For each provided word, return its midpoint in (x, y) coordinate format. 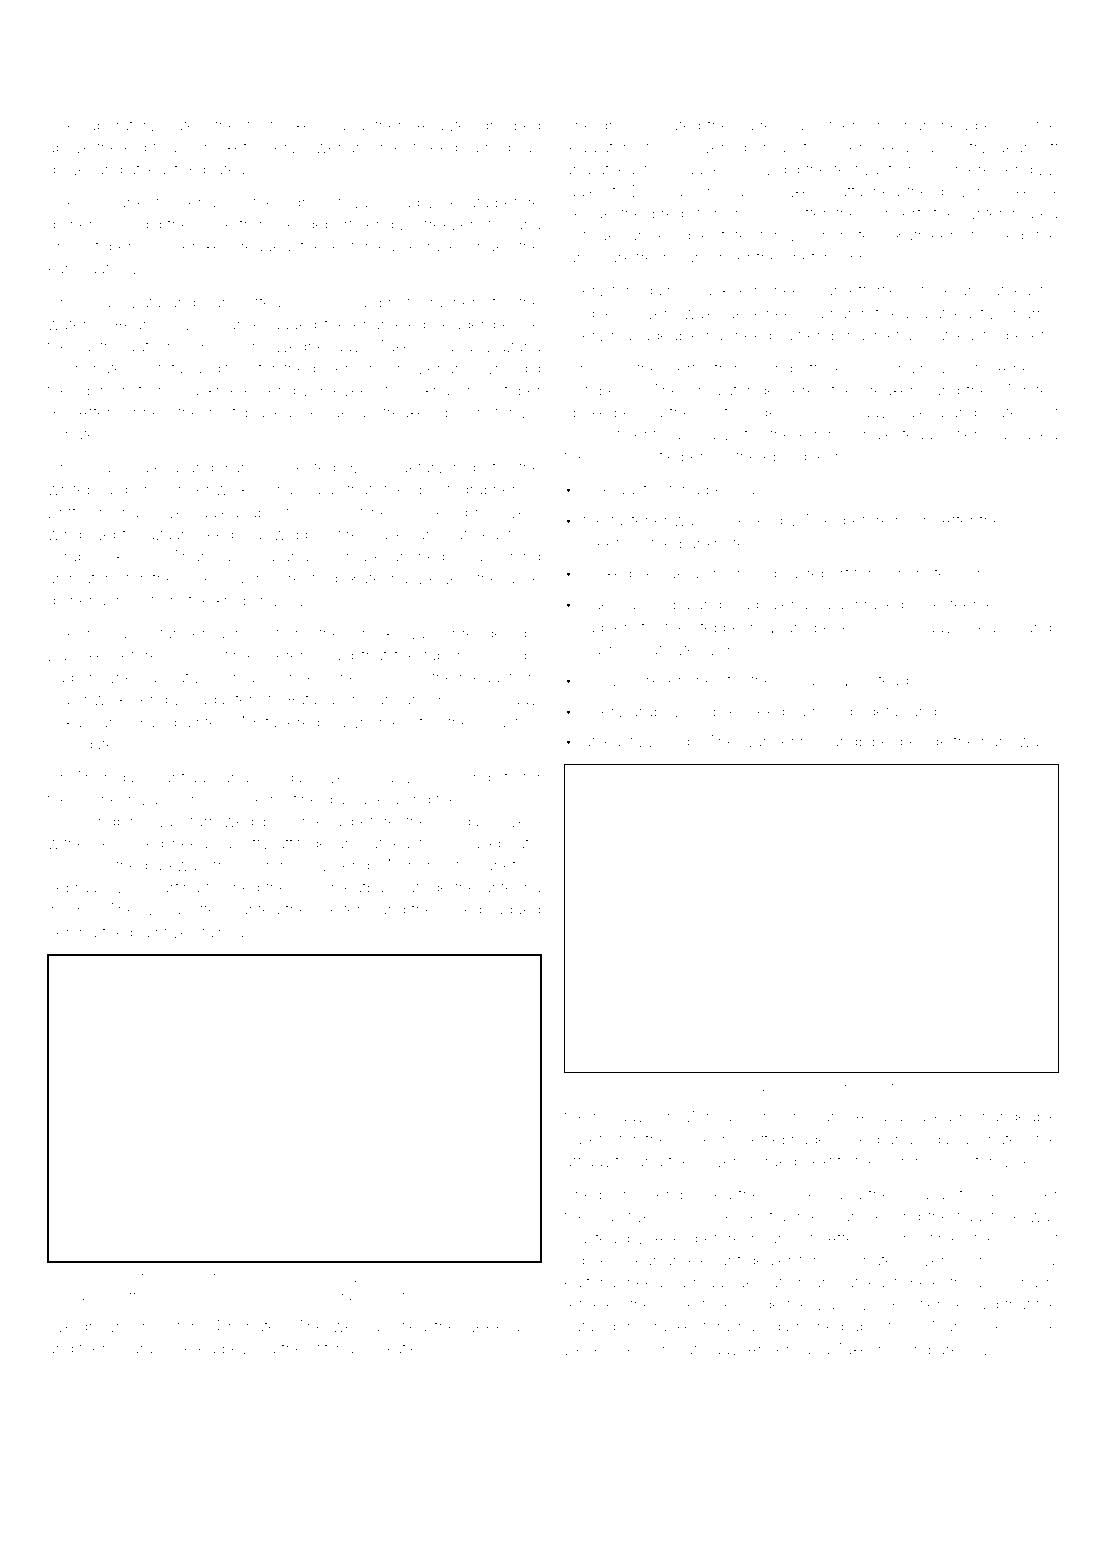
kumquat (78, 270)
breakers (891, 390)
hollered (187, 1348)
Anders (773, 1349)
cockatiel (390, 1348)
